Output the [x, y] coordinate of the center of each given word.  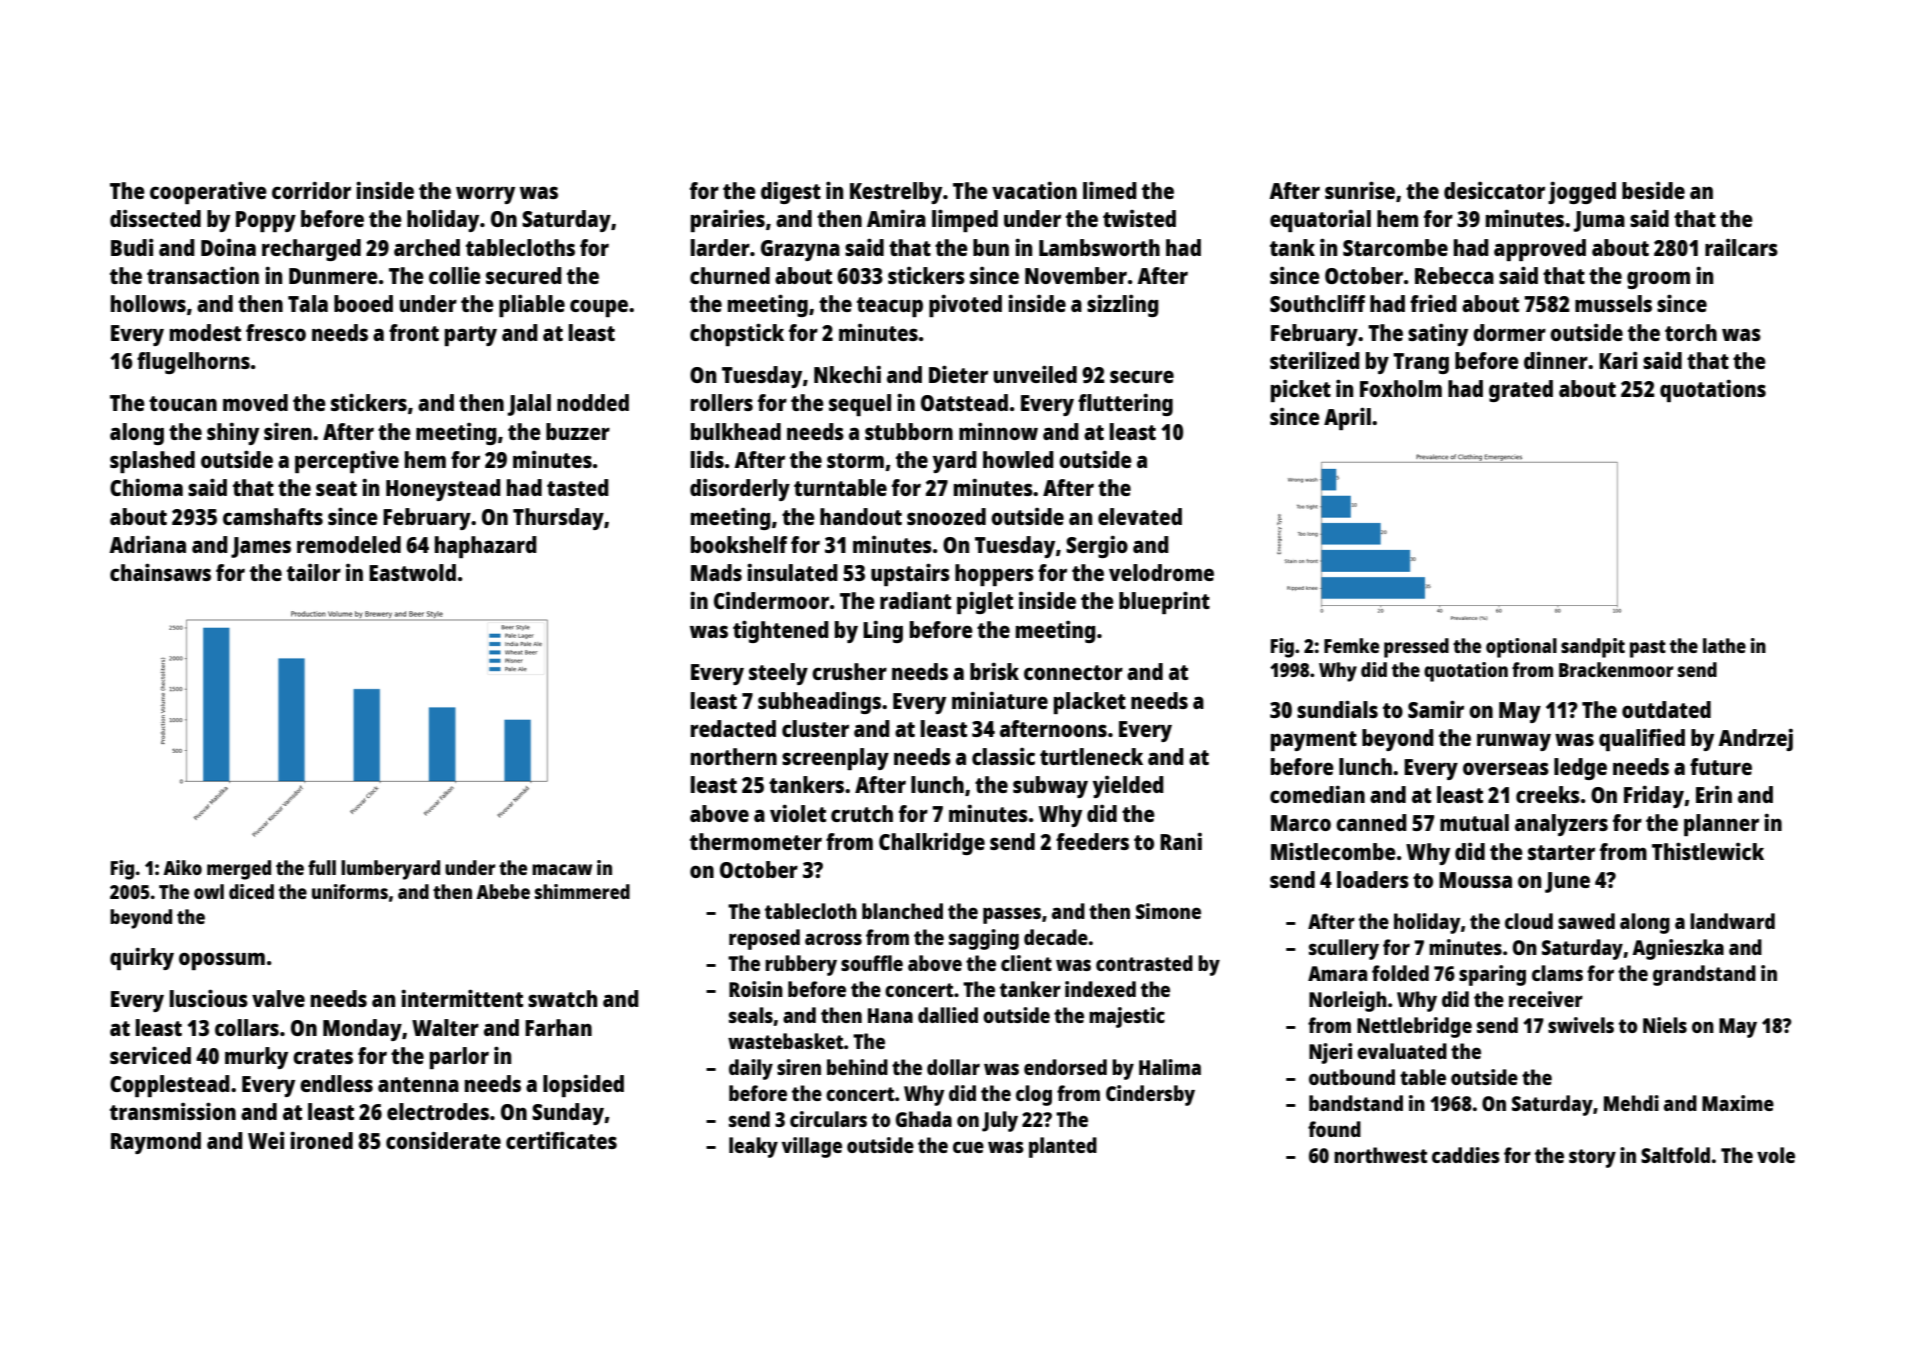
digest [791, 192]
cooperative [208, 192]
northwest [1380, 1155]
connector [1073, 672]
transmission [173, 1111]
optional [1521, 648]
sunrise [1360, 190]
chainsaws [160, 572]
